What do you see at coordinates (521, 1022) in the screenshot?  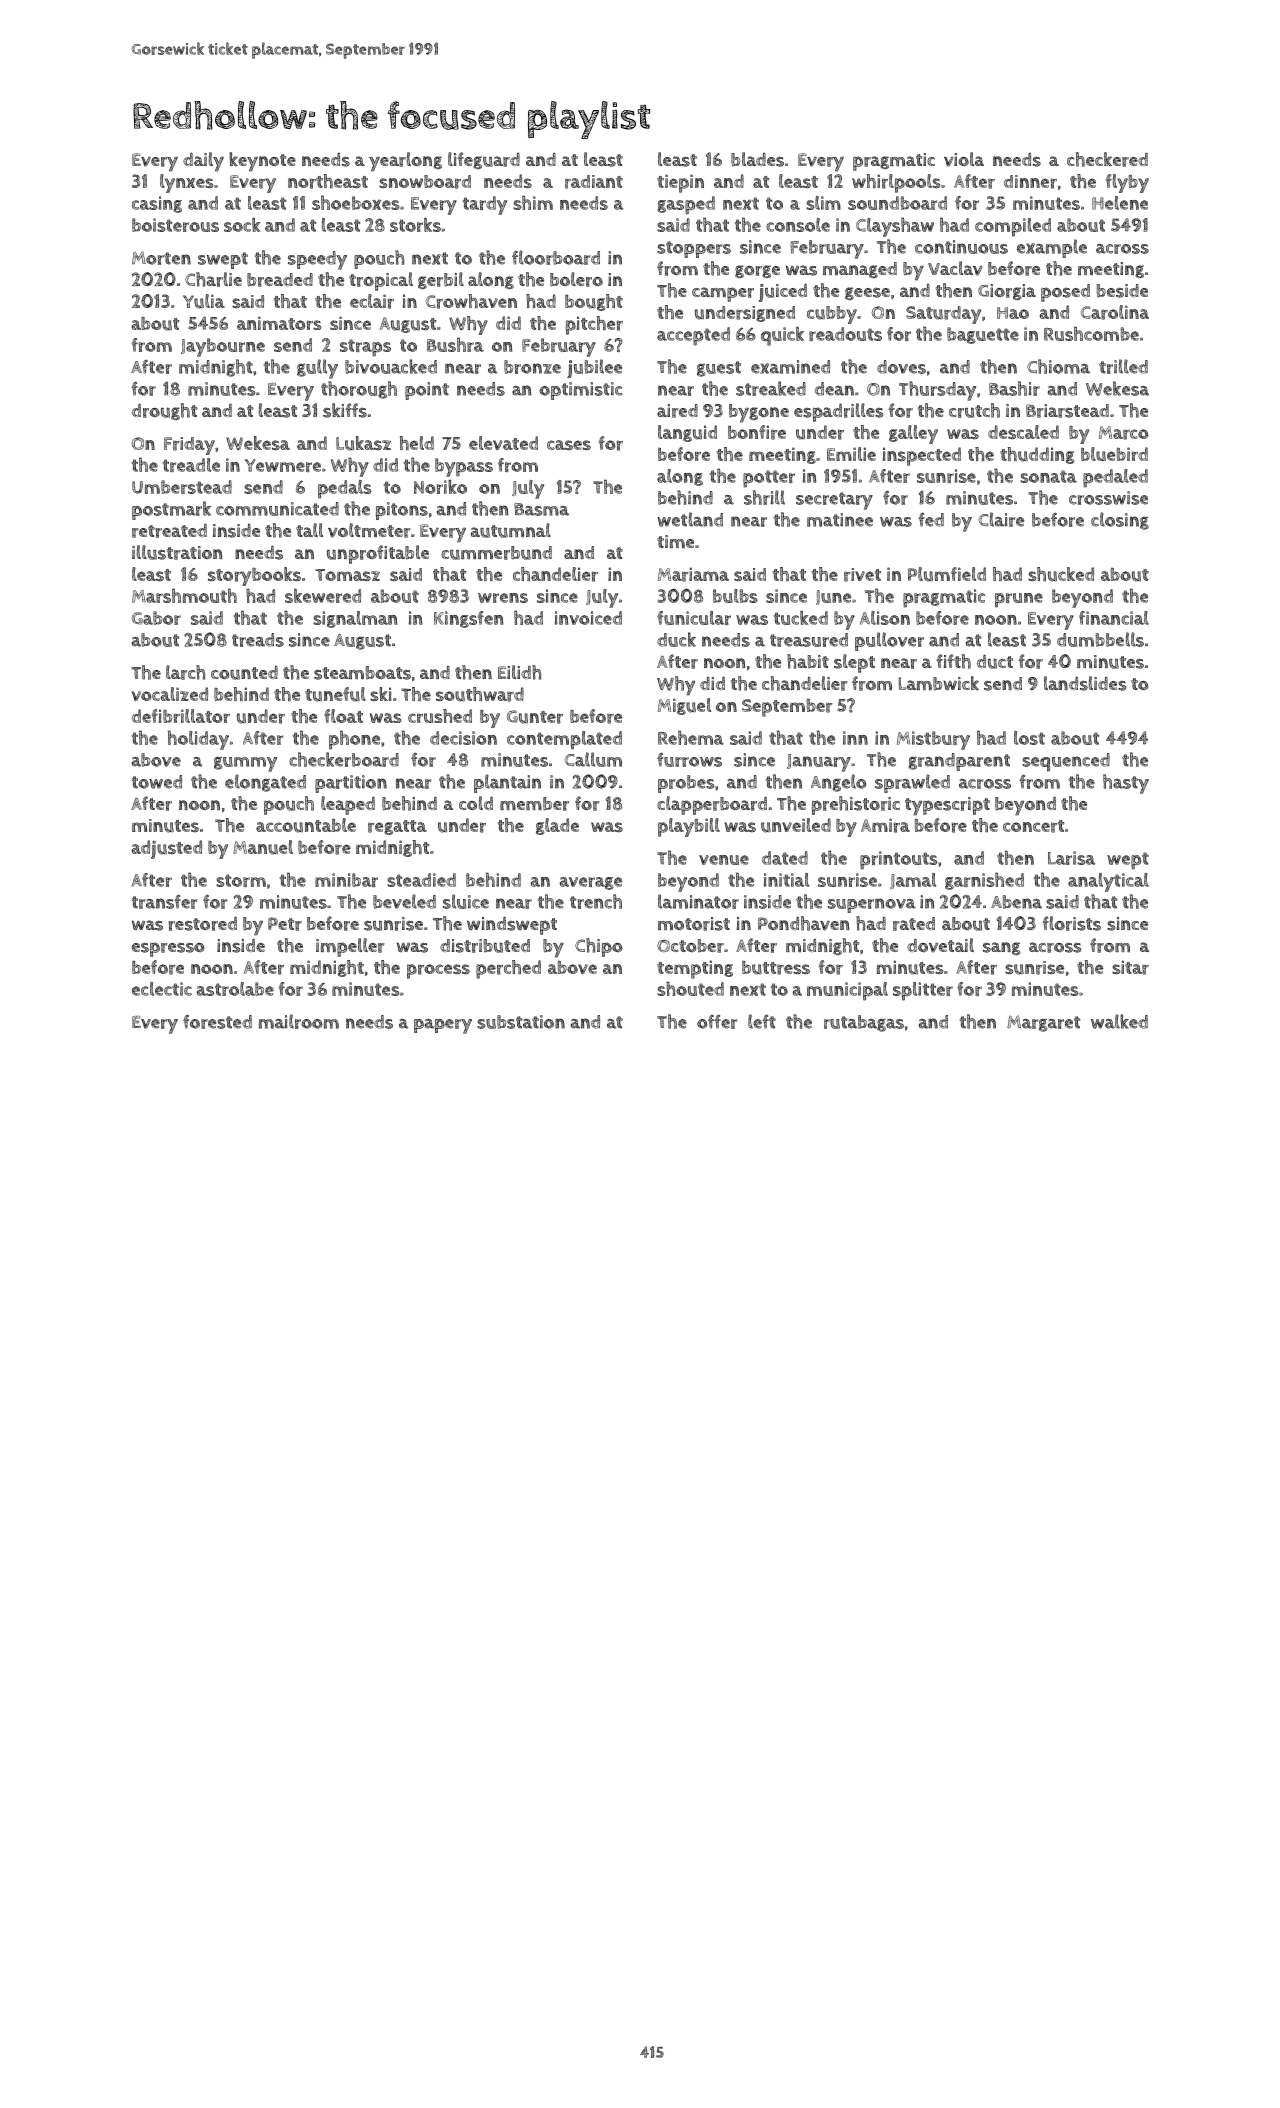 I see `substation` at bounding box center [521, 1022].
